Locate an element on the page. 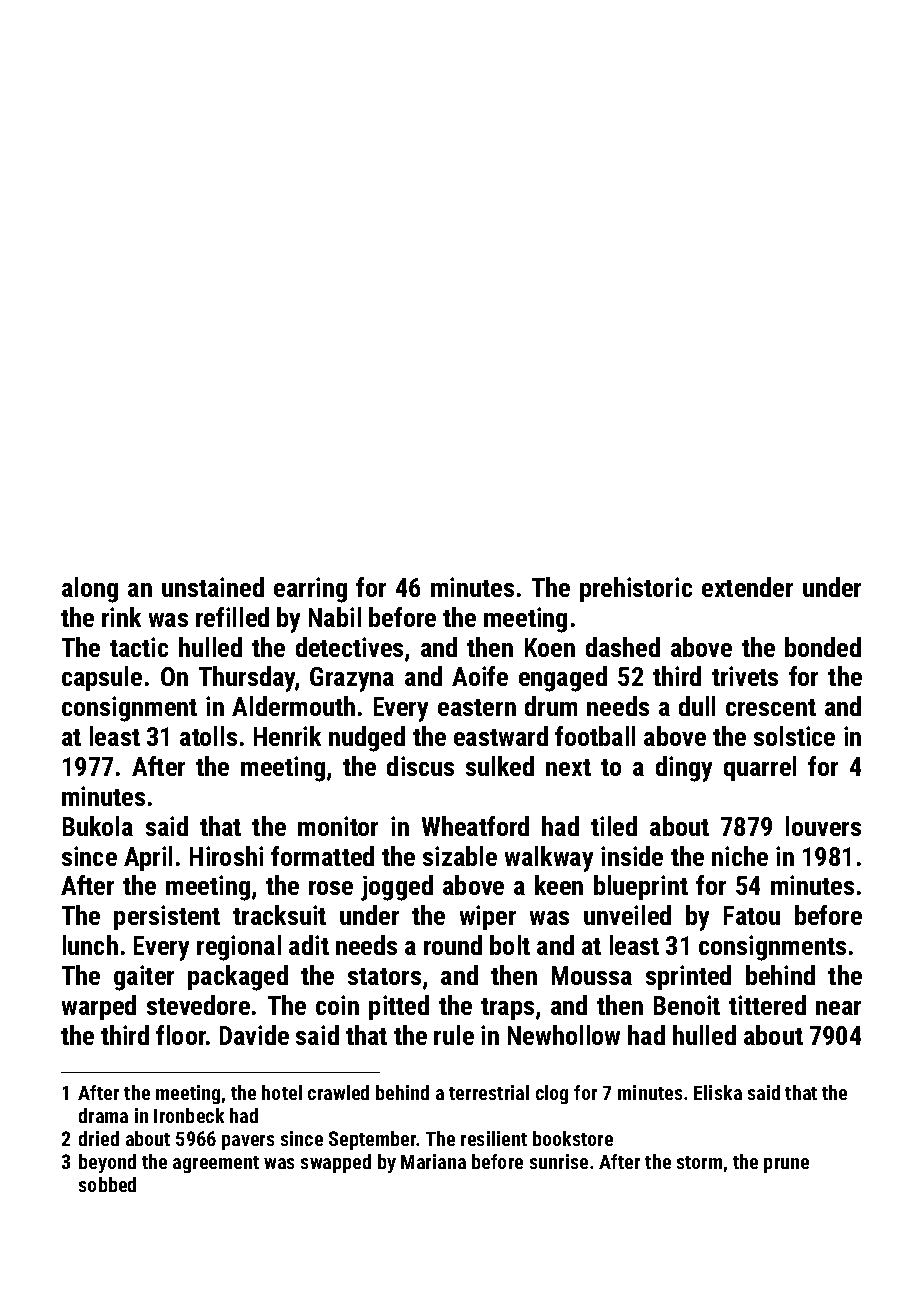 The height and width of the document is (1311, 924). blueprint is located at coordinates (641, 887).
